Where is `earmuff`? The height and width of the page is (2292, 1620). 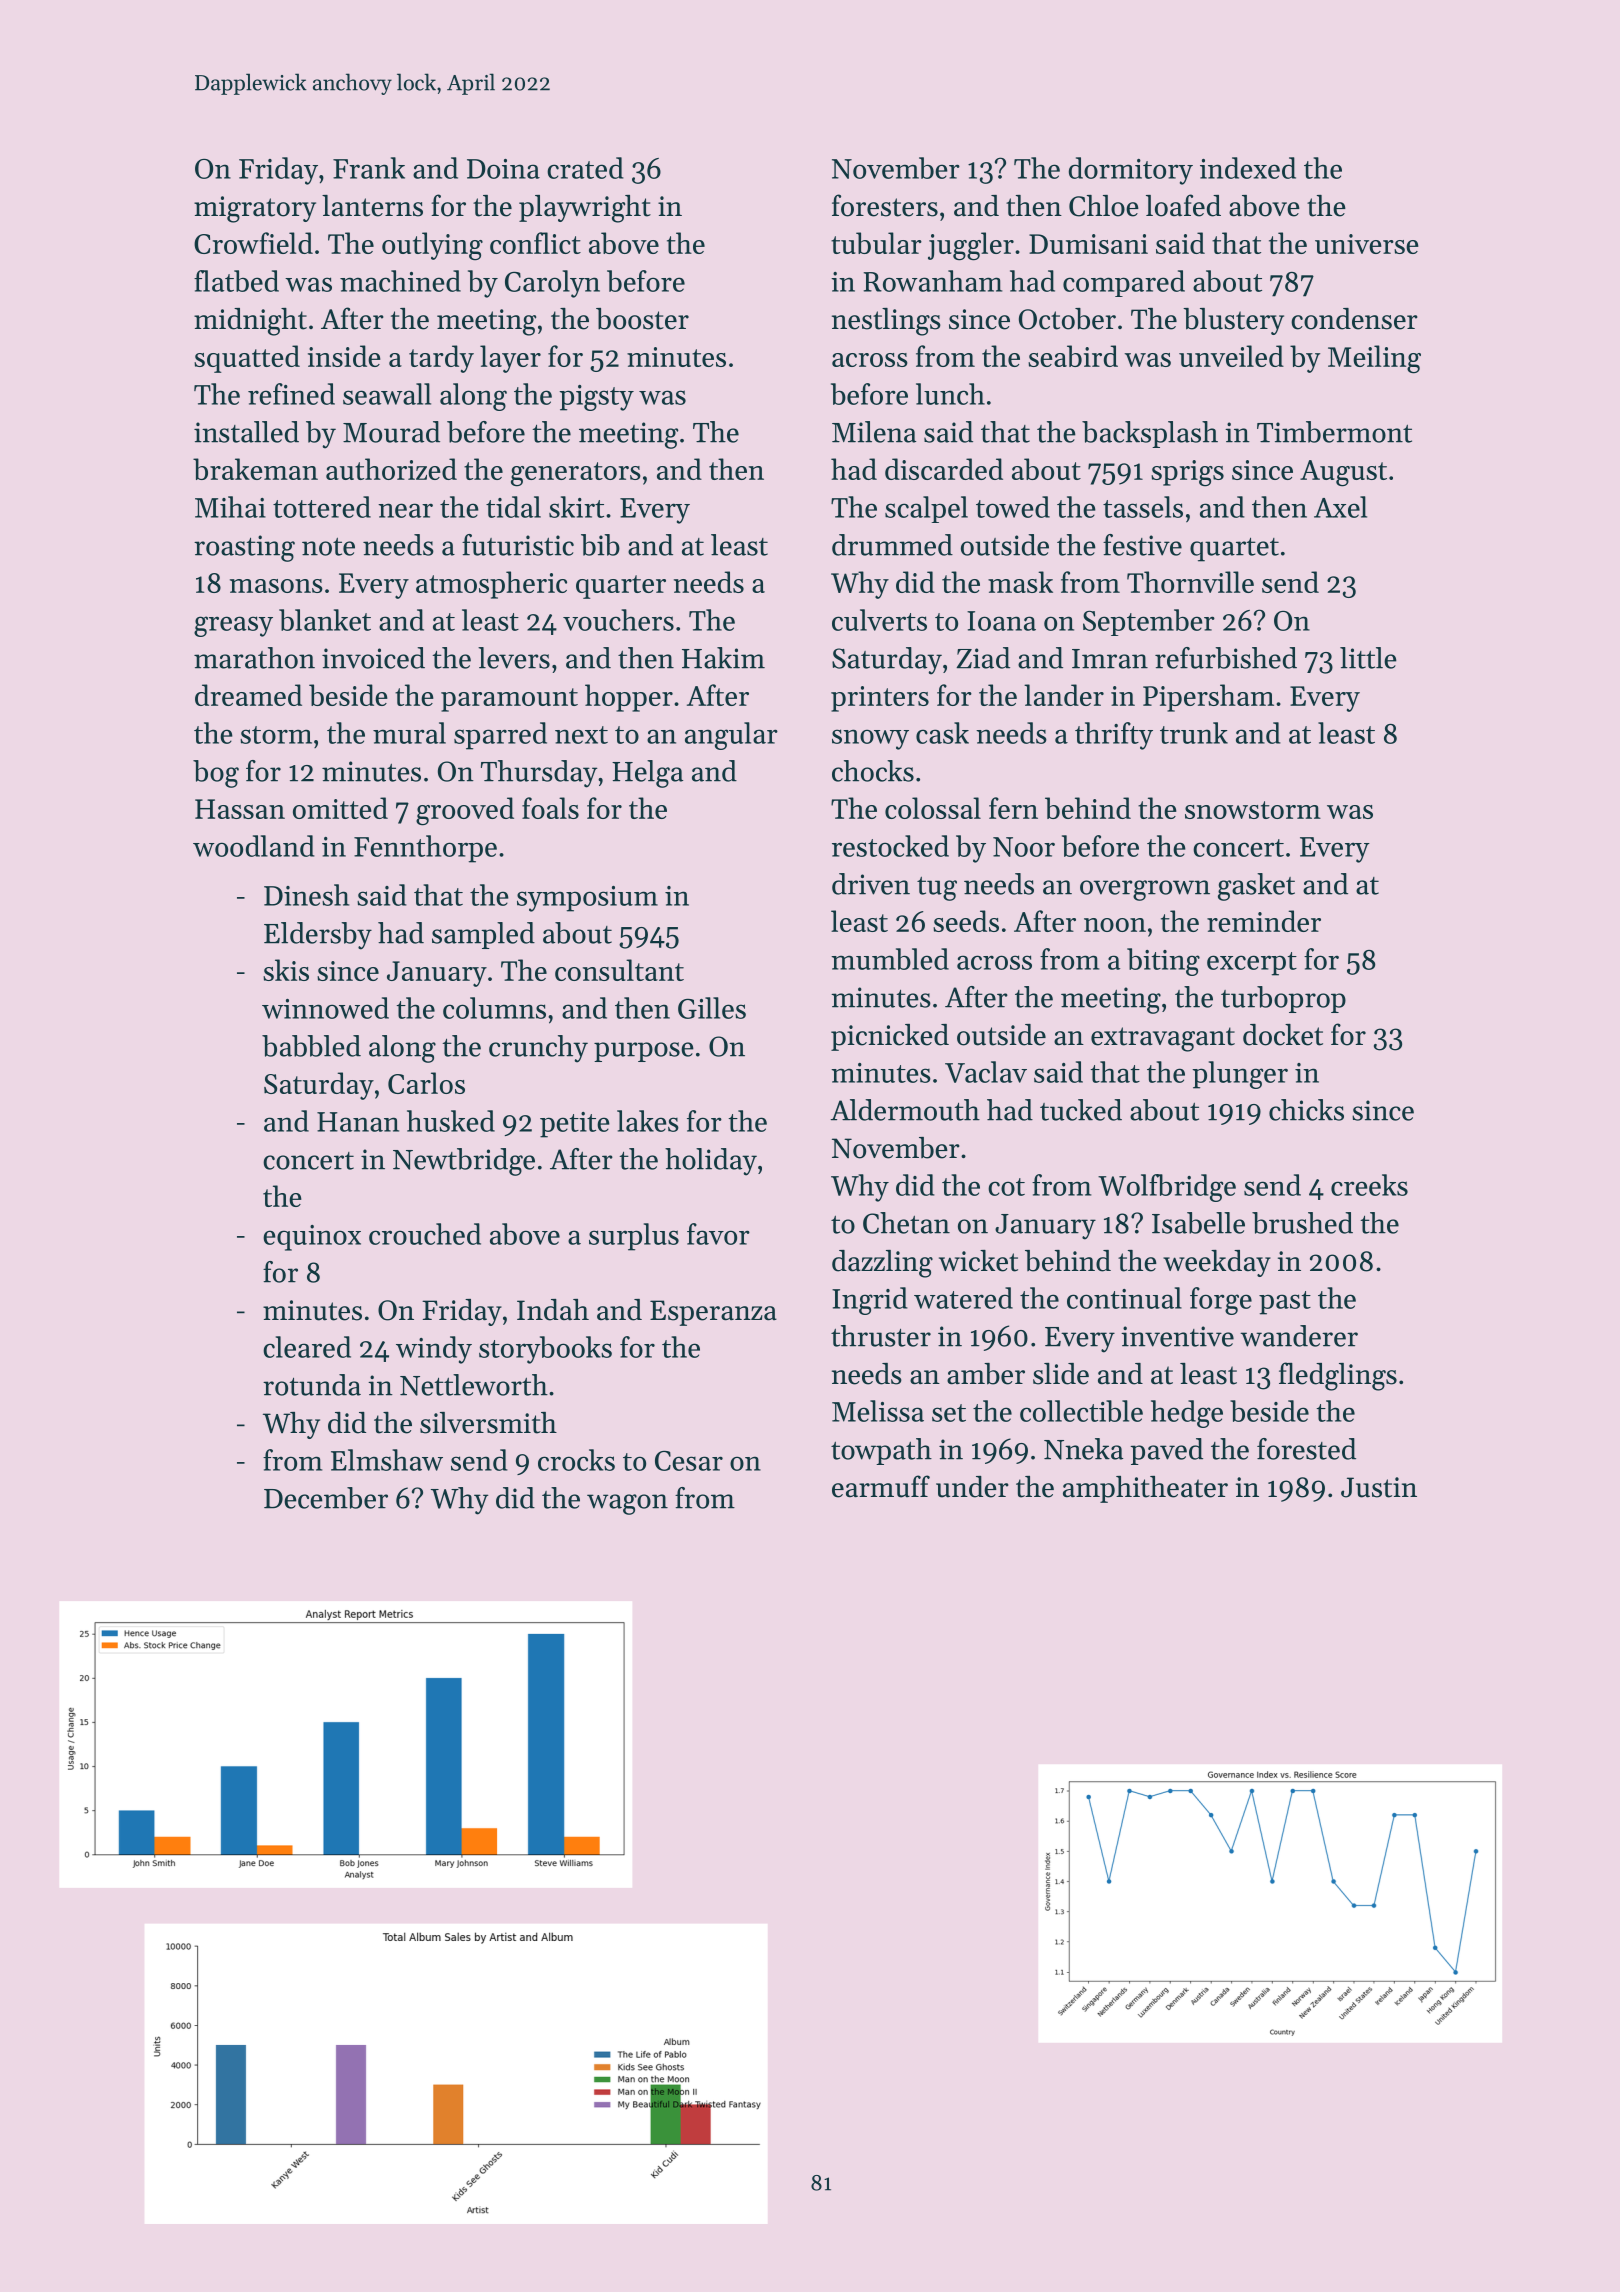 earmuff is located at coordinates (881, 1486).
